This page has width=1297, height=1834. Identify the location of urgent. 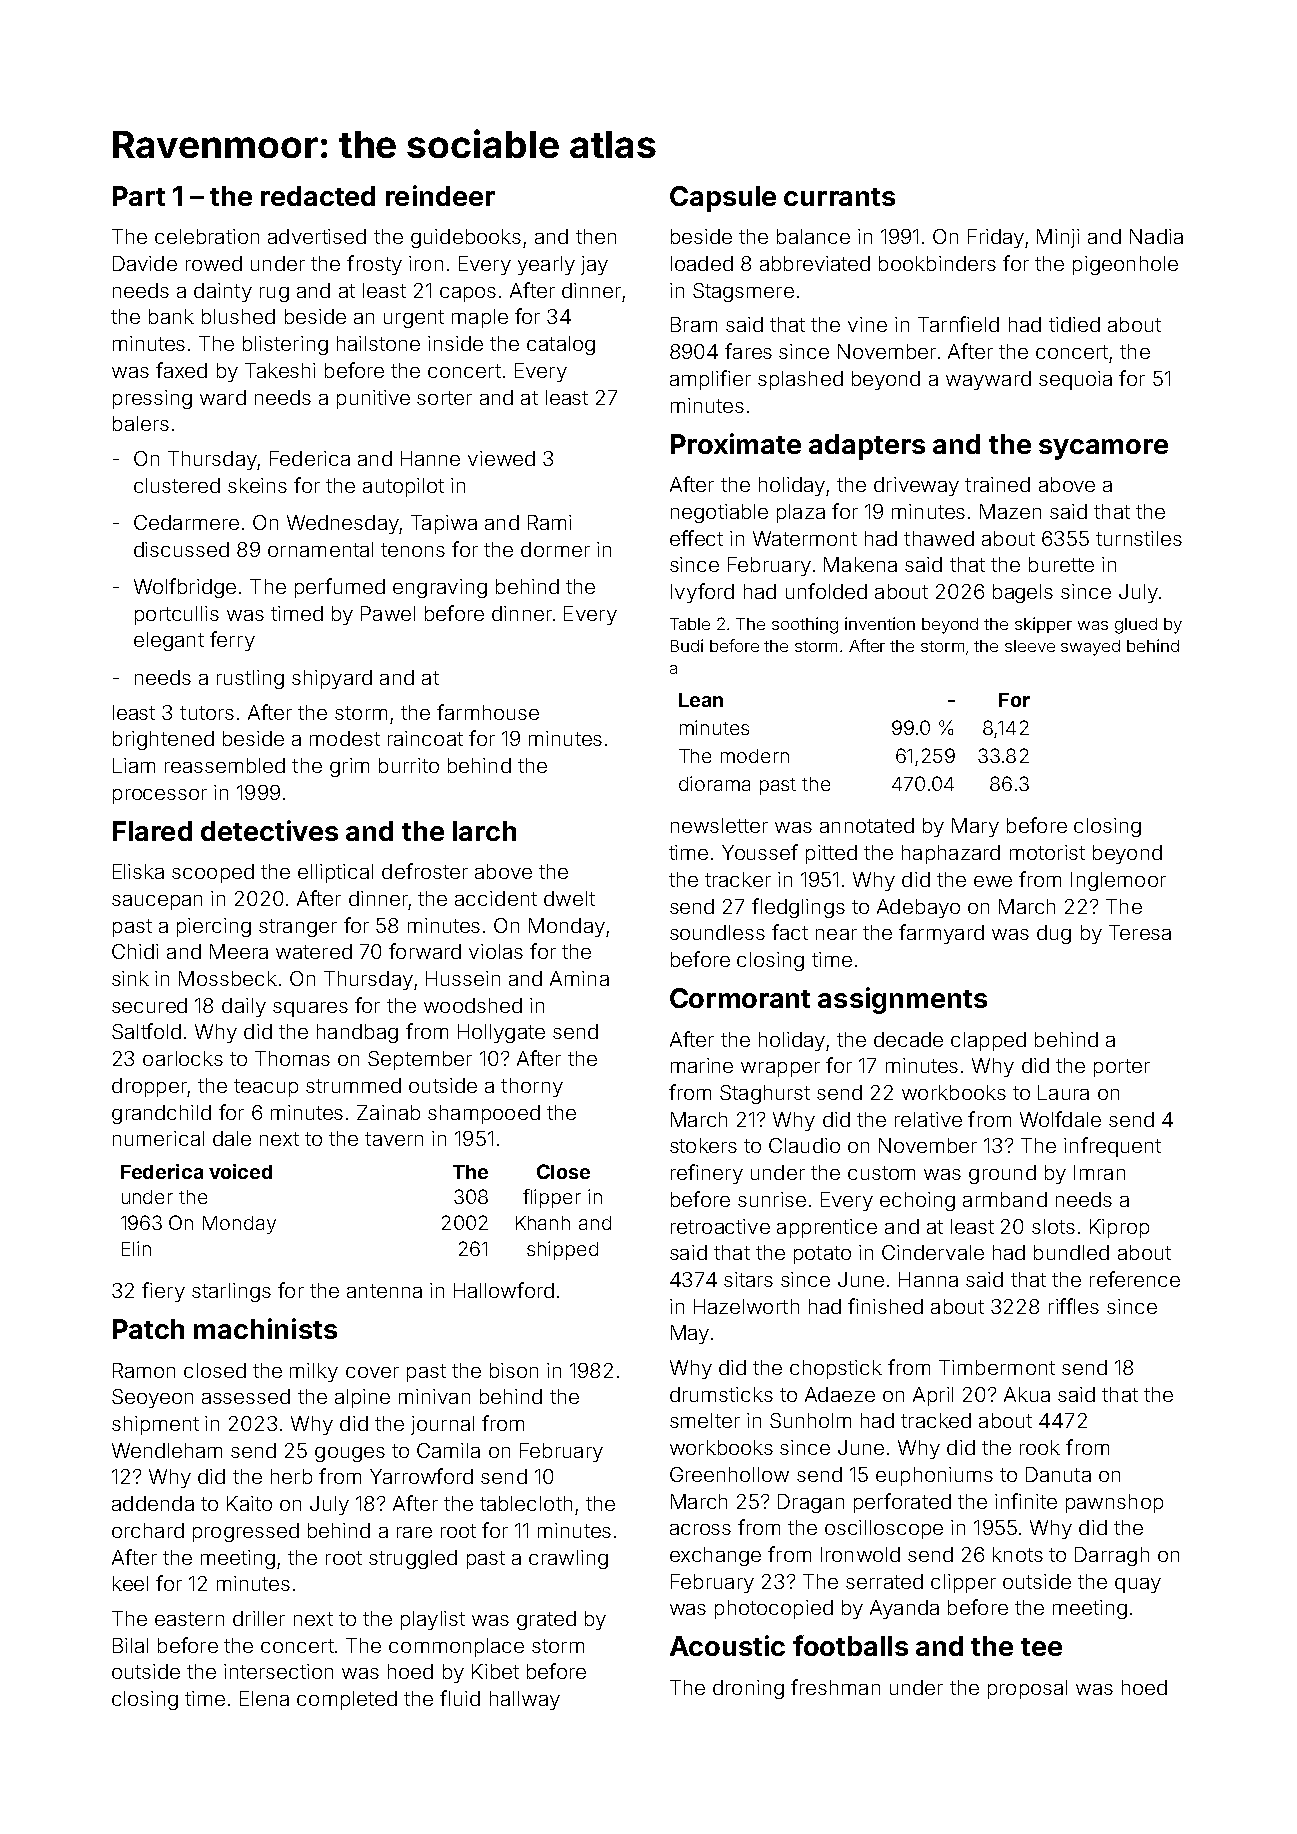
(414, 319).
